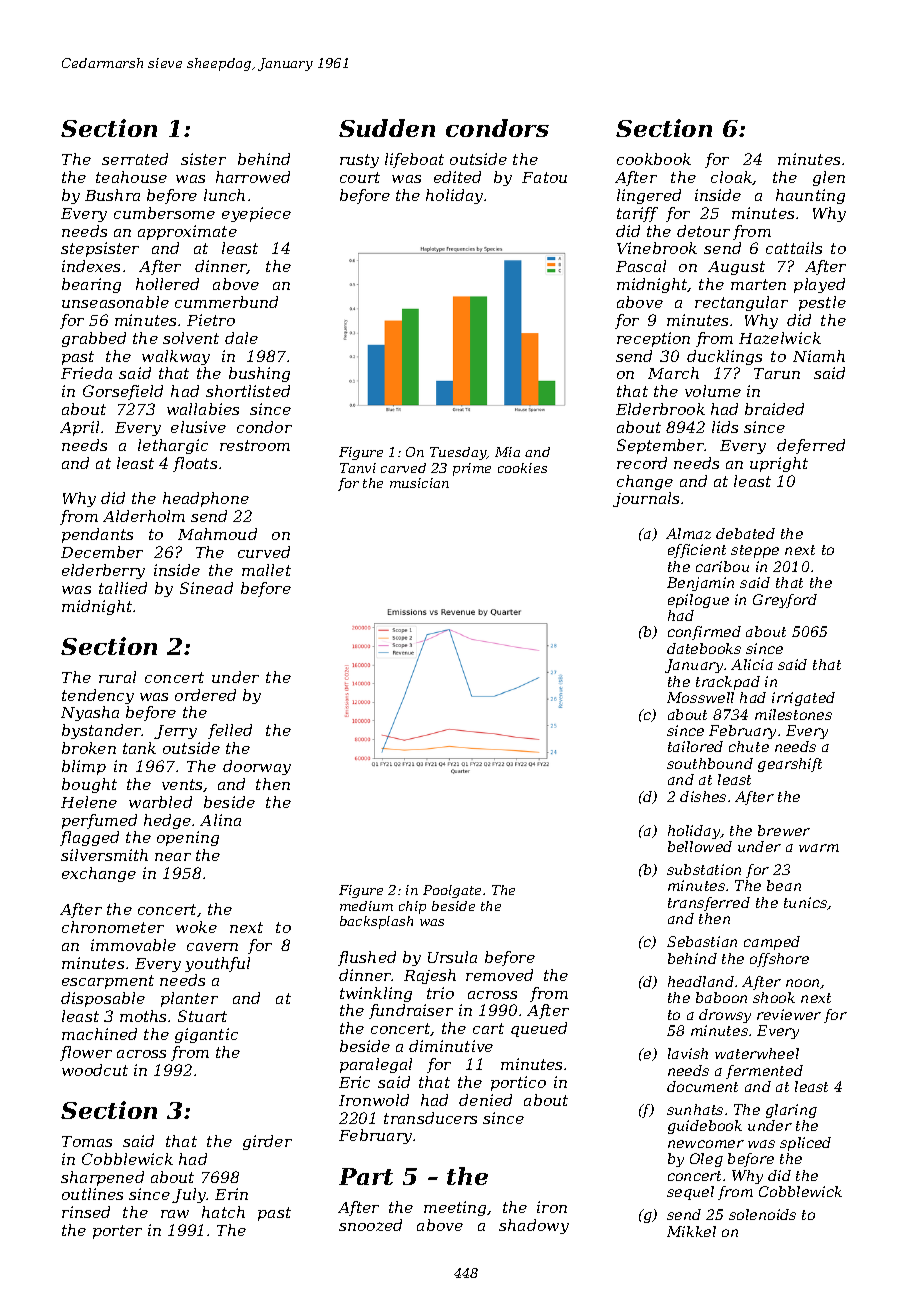 This image has width=908, height=1316. What do you see at coordinates (780, 338) in the image?
I see `Hazelwick` at bounding box center [780, 338].
